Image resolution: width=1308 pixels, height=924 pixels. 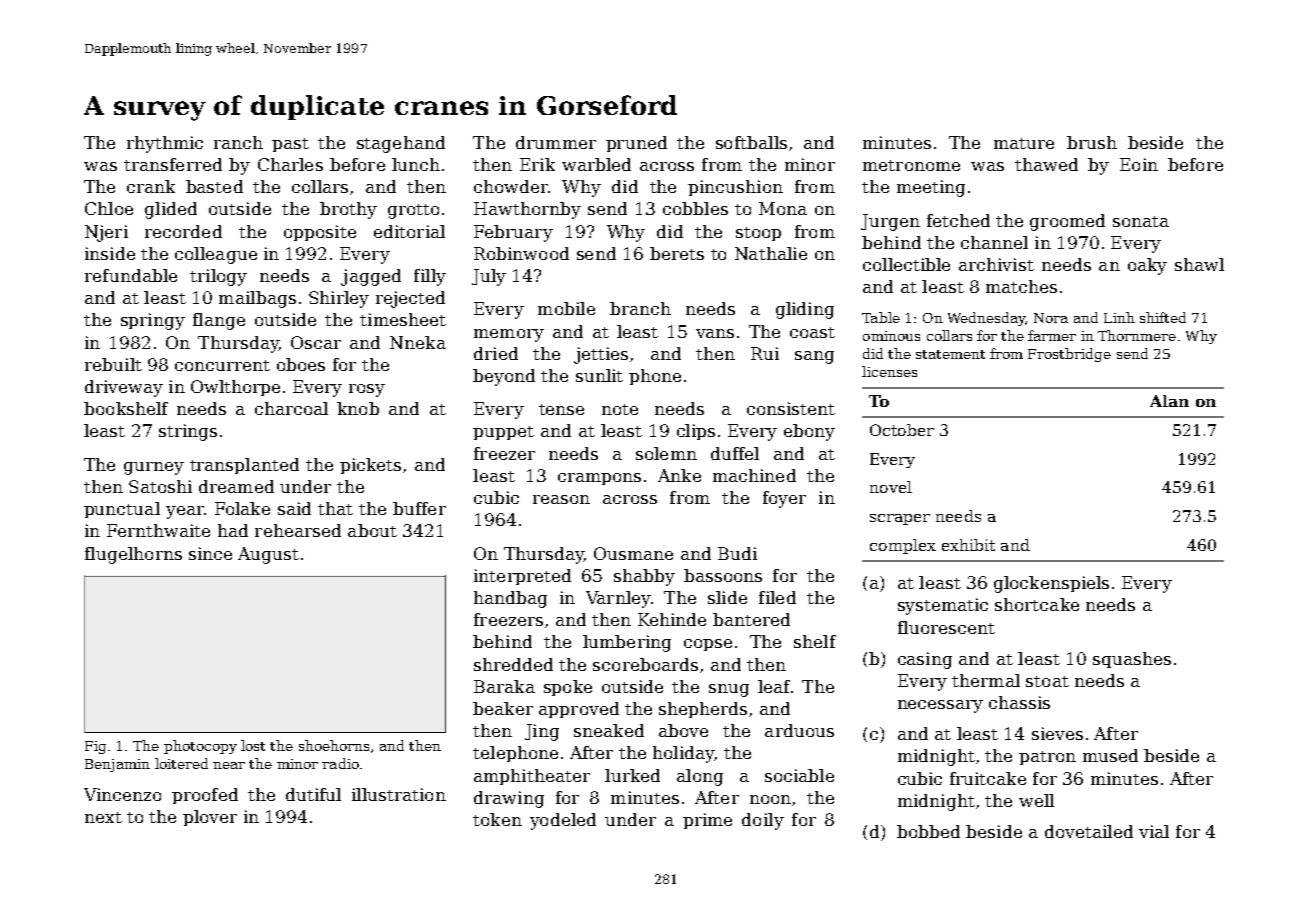 I want to click on yodeled, so click(x=563, y=821).
